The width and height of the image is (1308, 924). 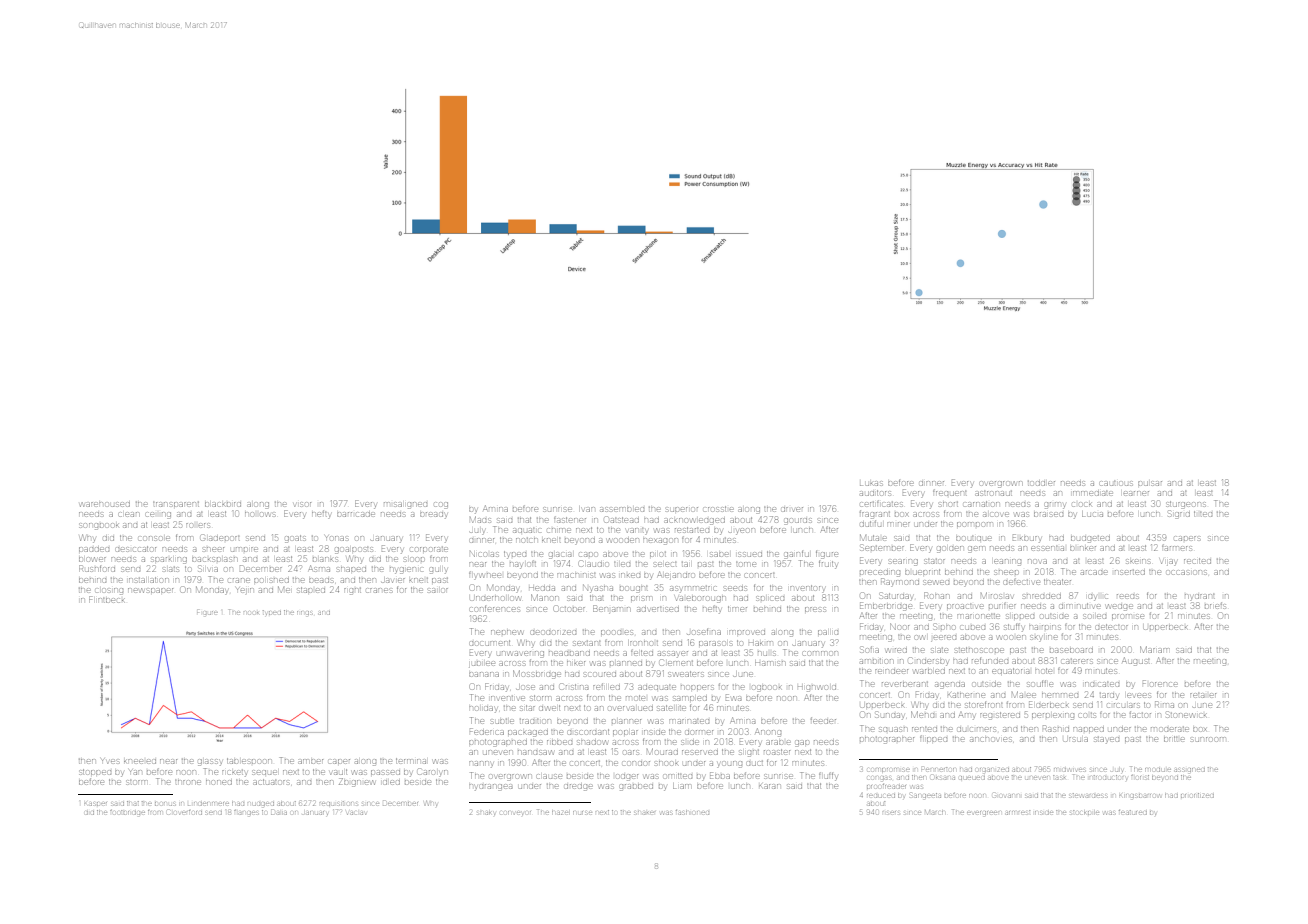 What do you see at coordinates (140, 761) in the image?
I see `kneeled` at bounding box center [140, 761].
